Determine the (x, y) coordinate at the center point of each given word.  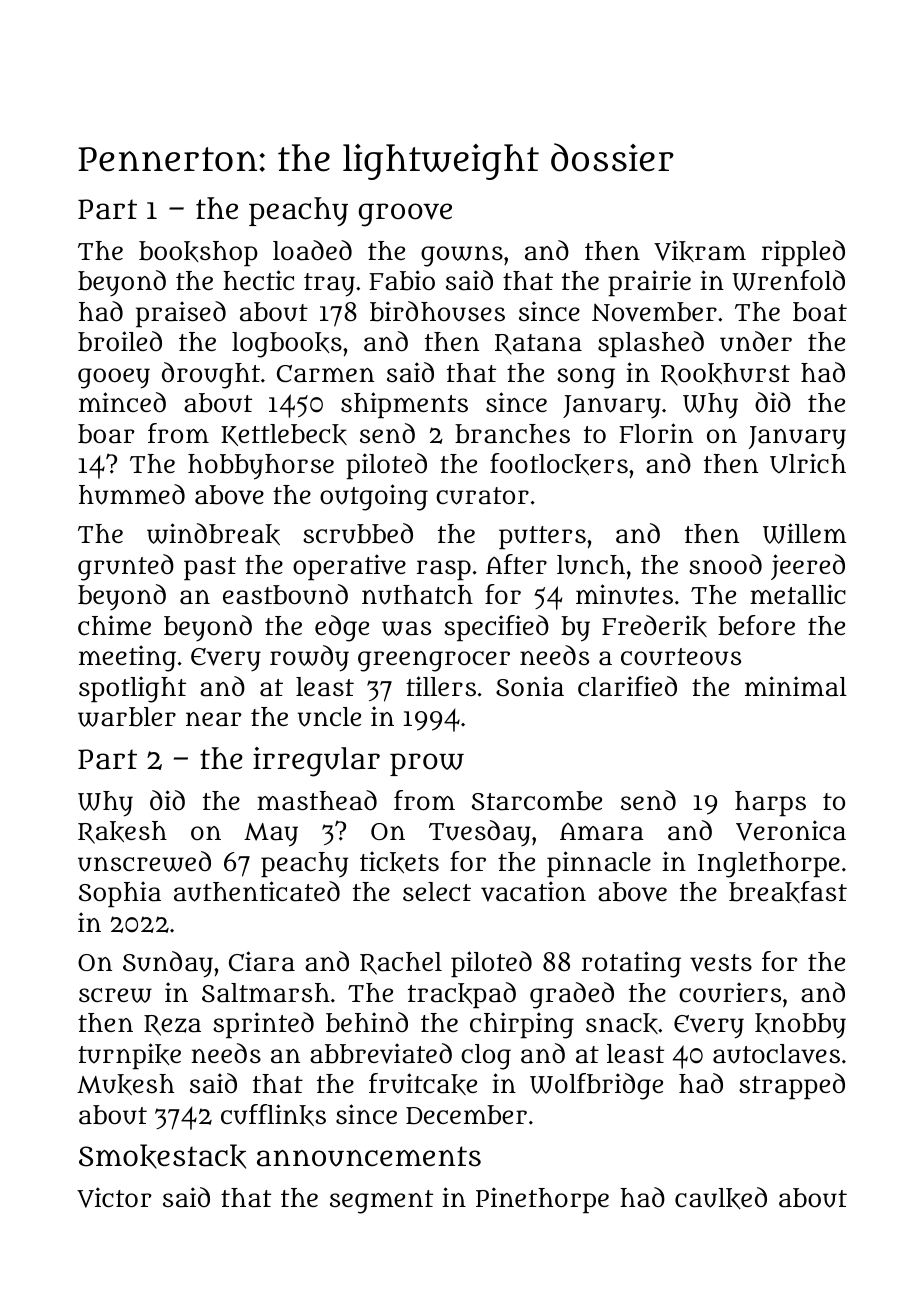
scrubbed (358, 533)
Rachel (401, 963)
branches (512, 434)
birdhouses (437, 311)
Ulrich (808, 463)
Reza (172, 1025)
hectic (258, 280)
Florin (656, 433)
